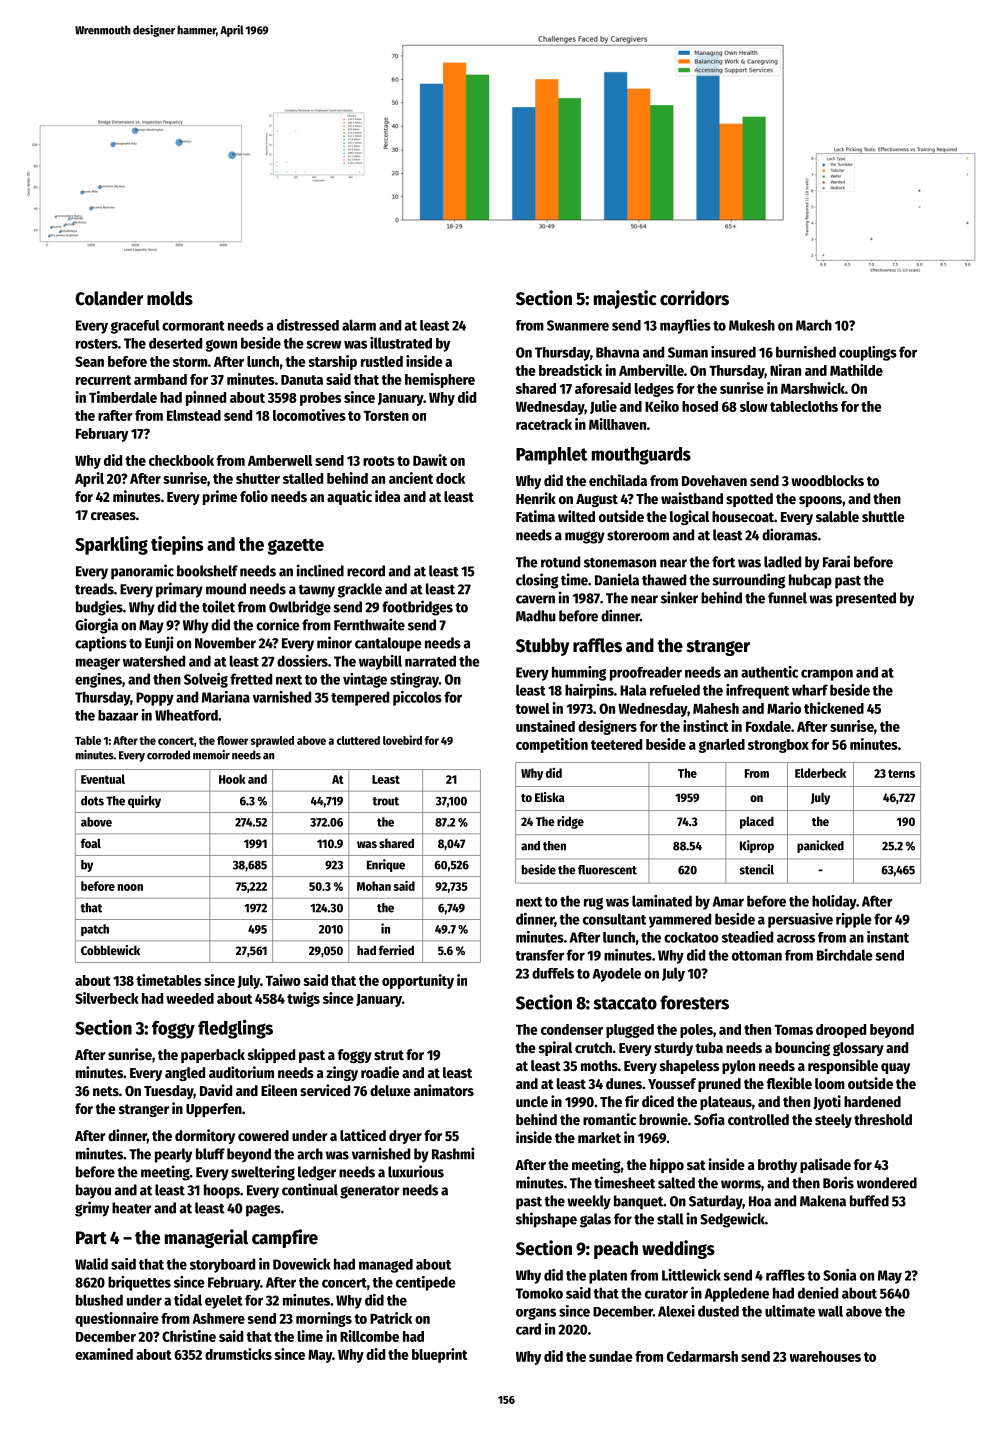 Image resolution: width=996 pixels, height=1443 pixels. Describe the element at coordinates (830, 1083) in the screenshot. I see `loom` at that location.
